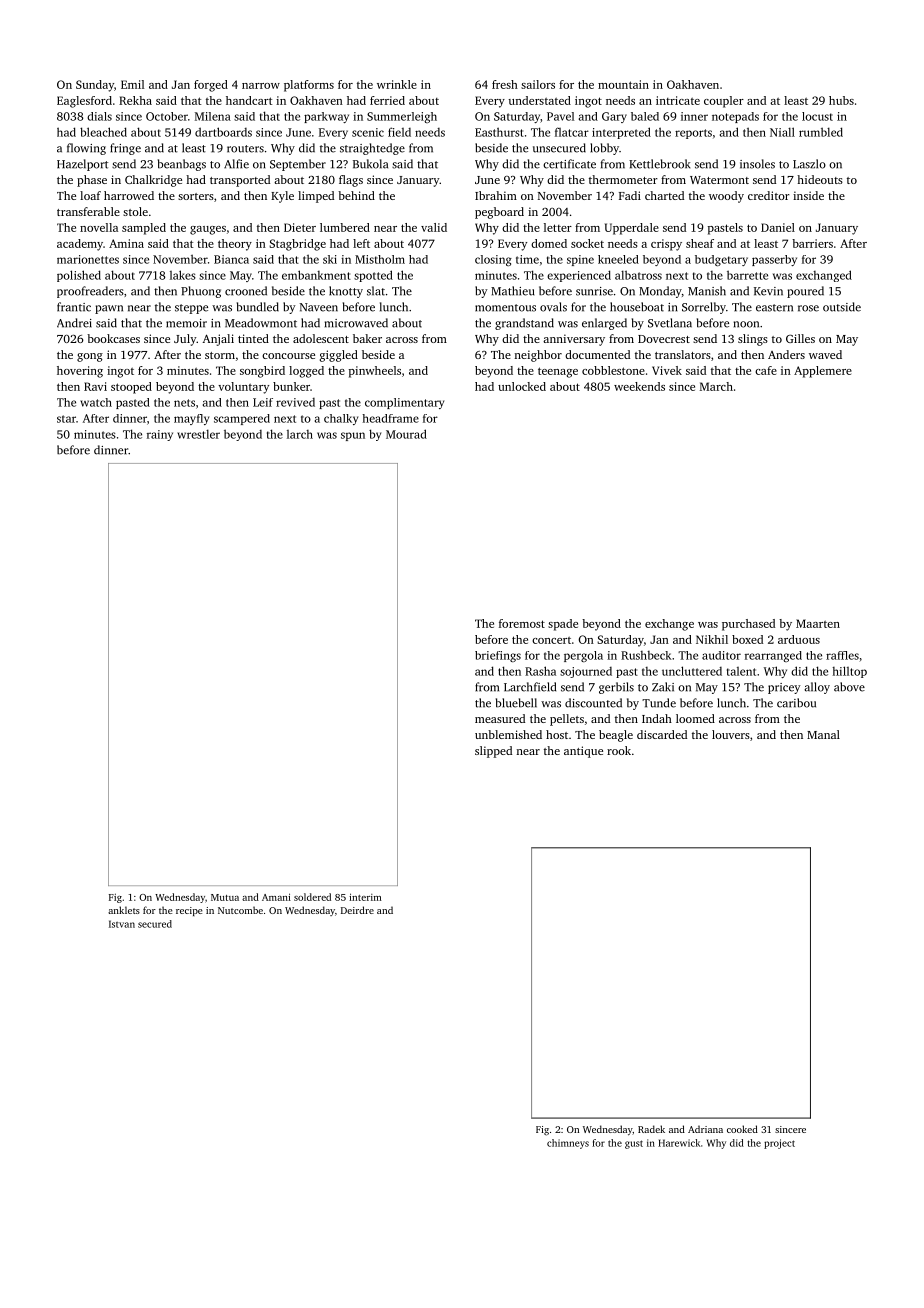  What do you see at coordinates (748, 625) in the screenshot?
I see `purchased` at bounding box center [748, 625].
